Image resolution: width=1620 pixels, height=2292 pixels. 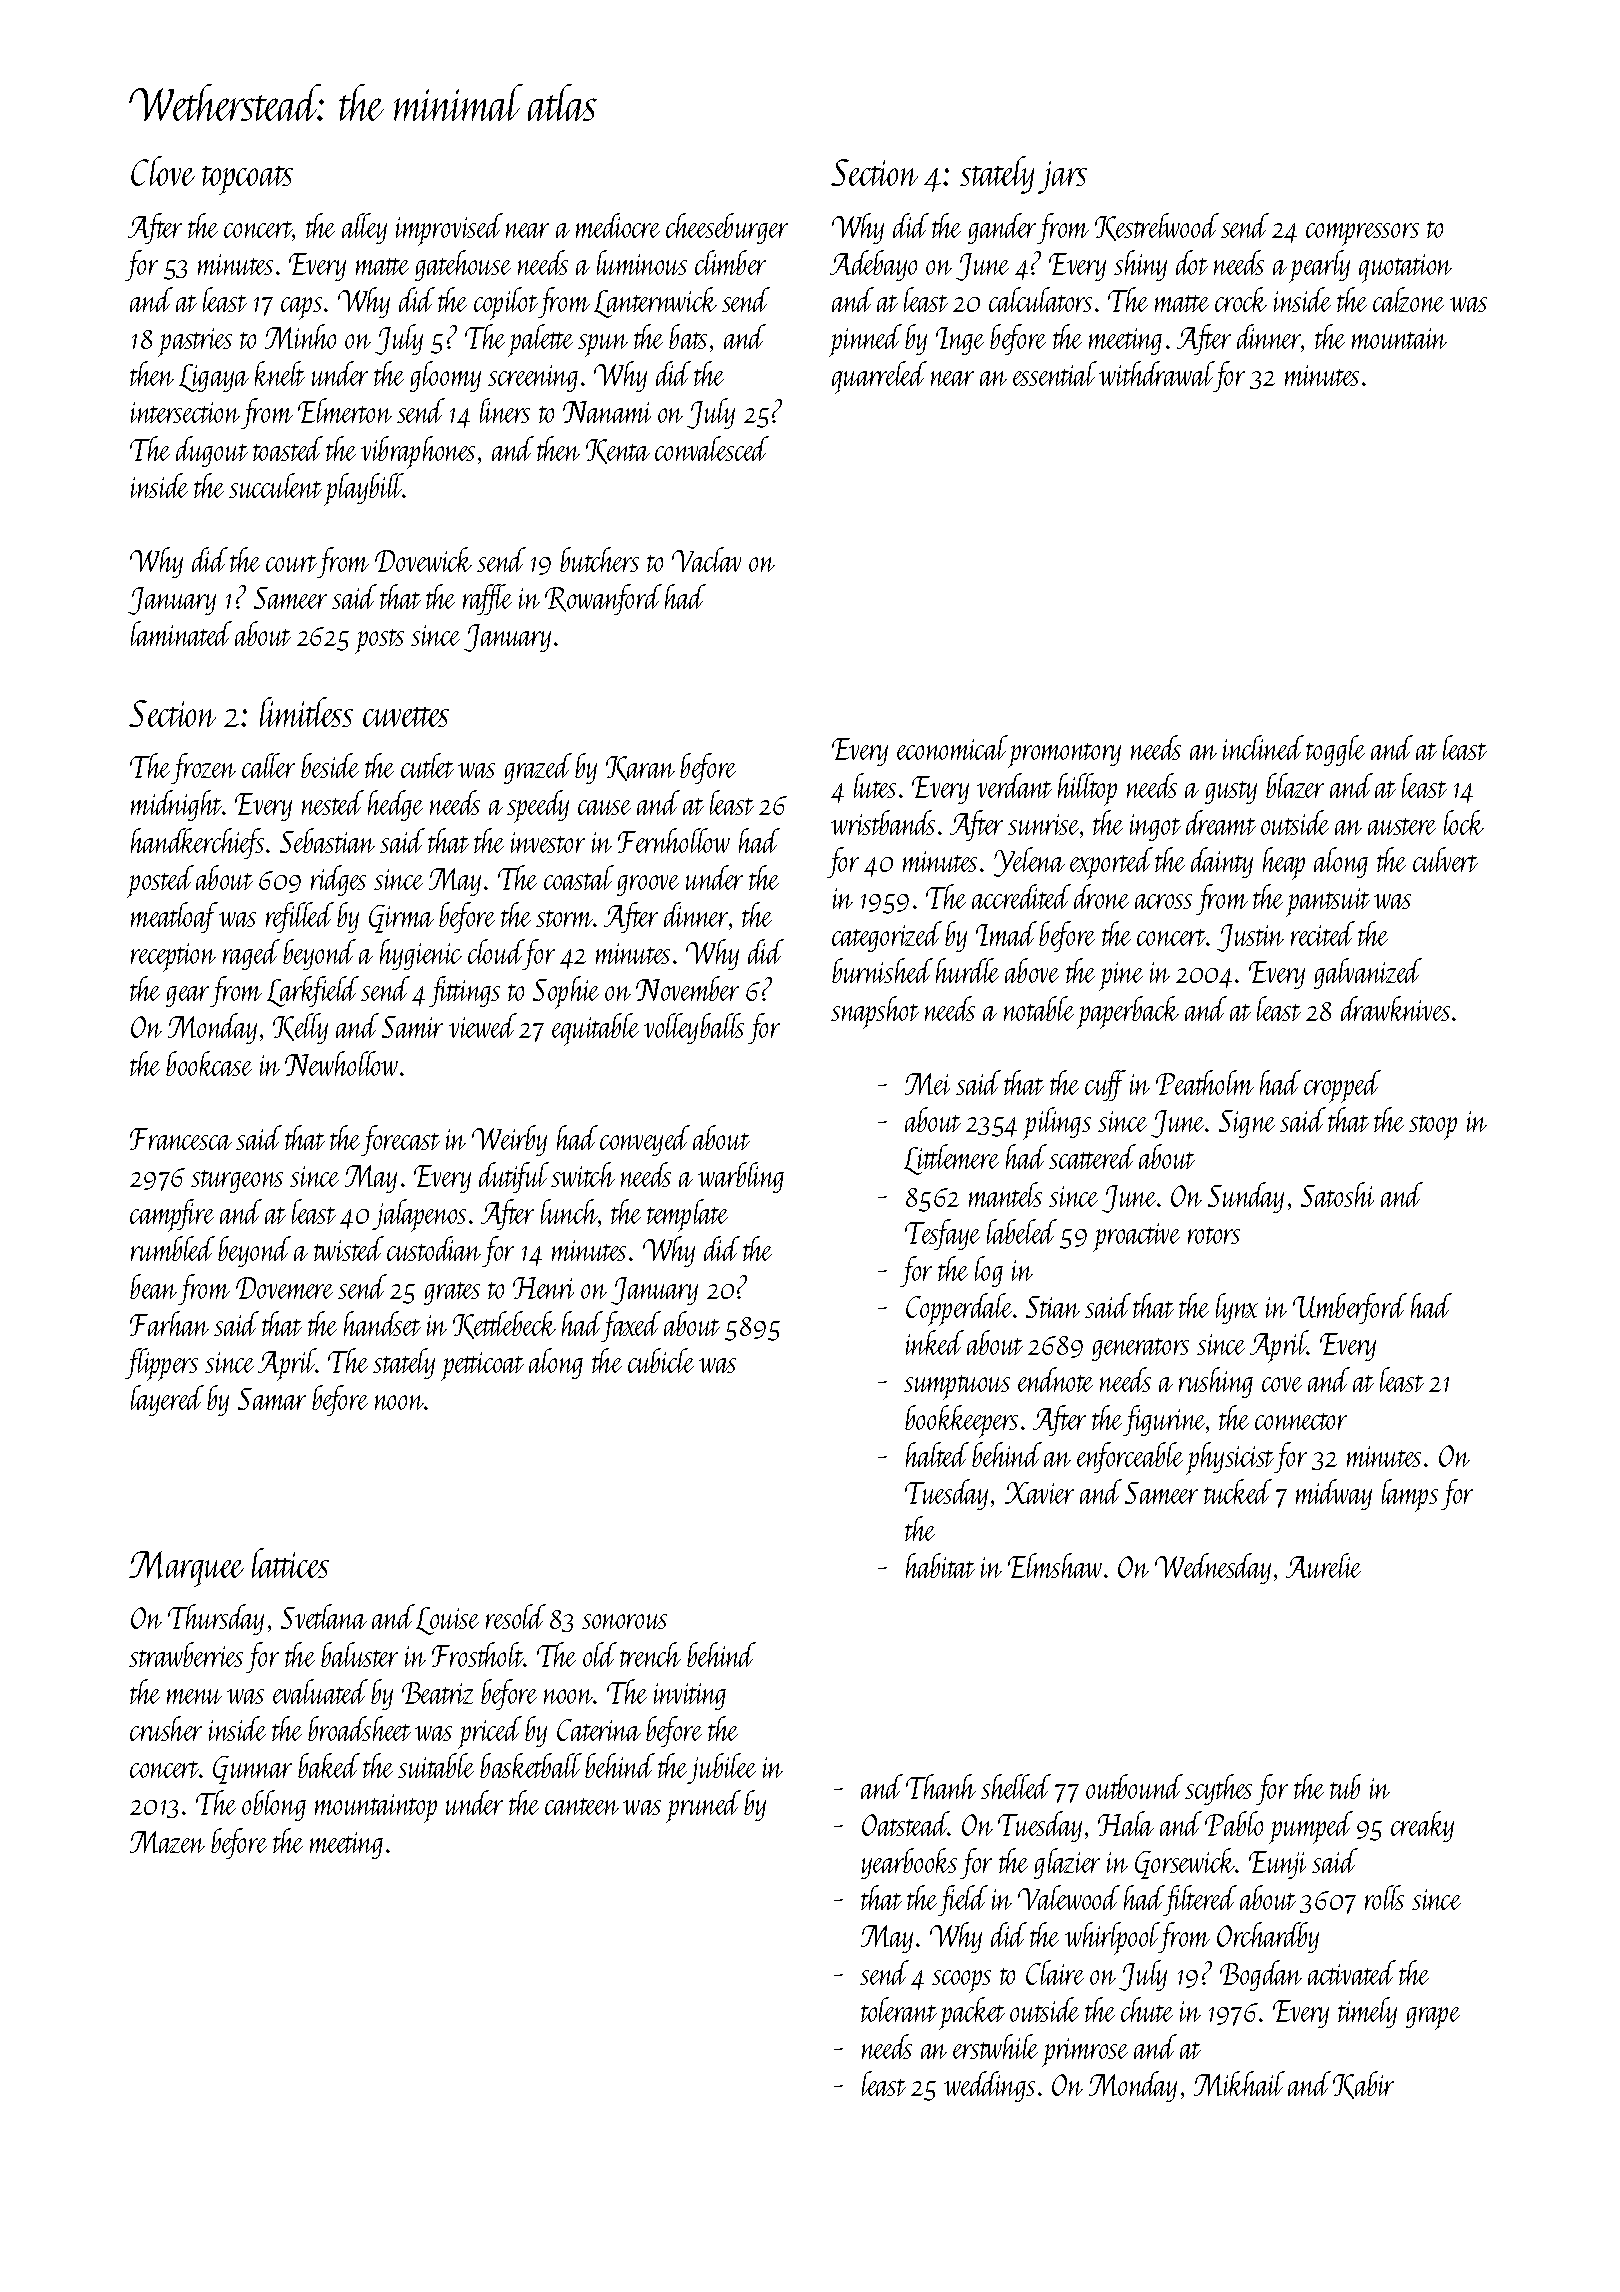 I want to click on Umberford, so click(x=1350, y=1308).
